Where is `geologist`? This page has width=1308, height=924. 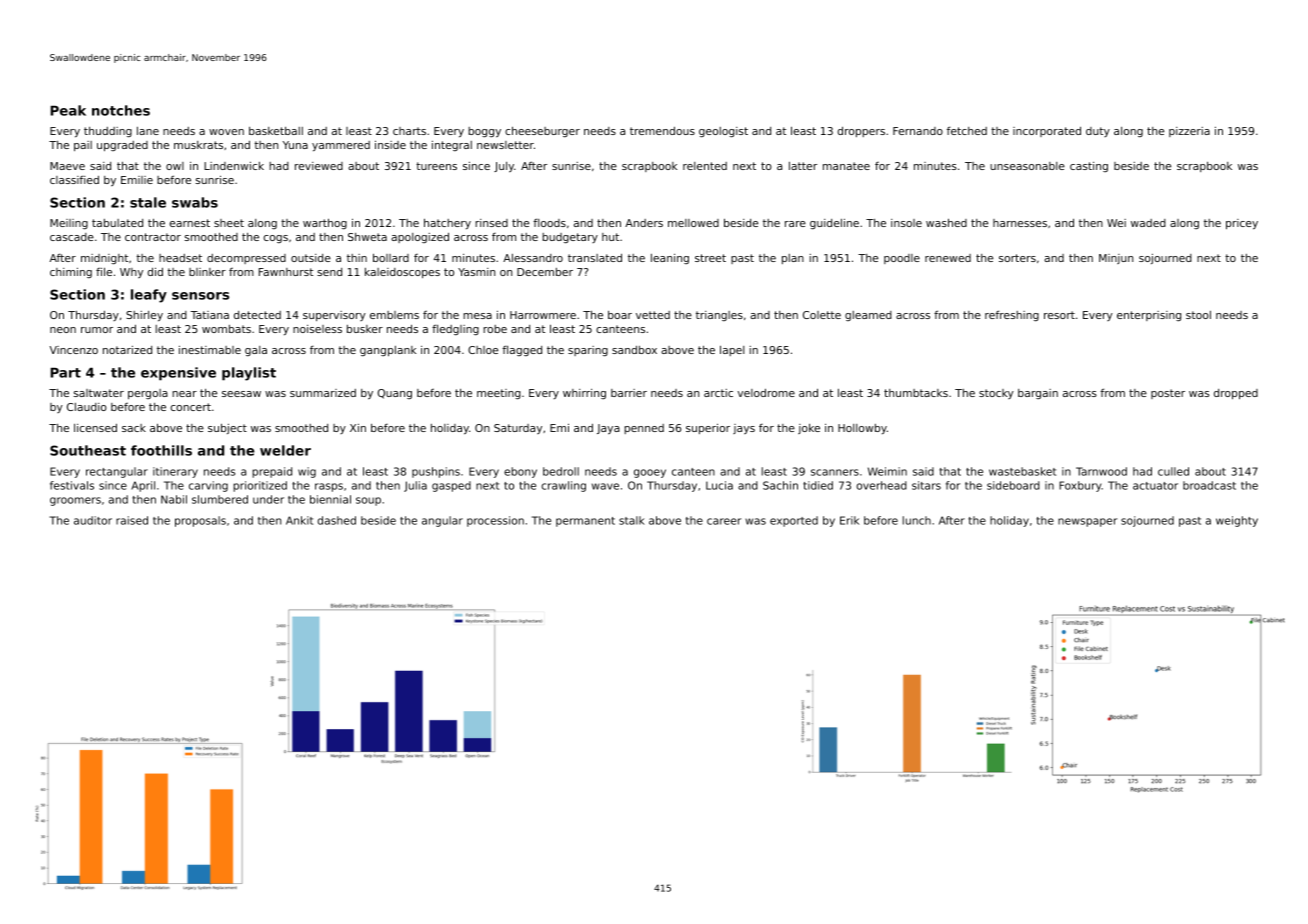 geologist is located at coordinates (723, 132).
